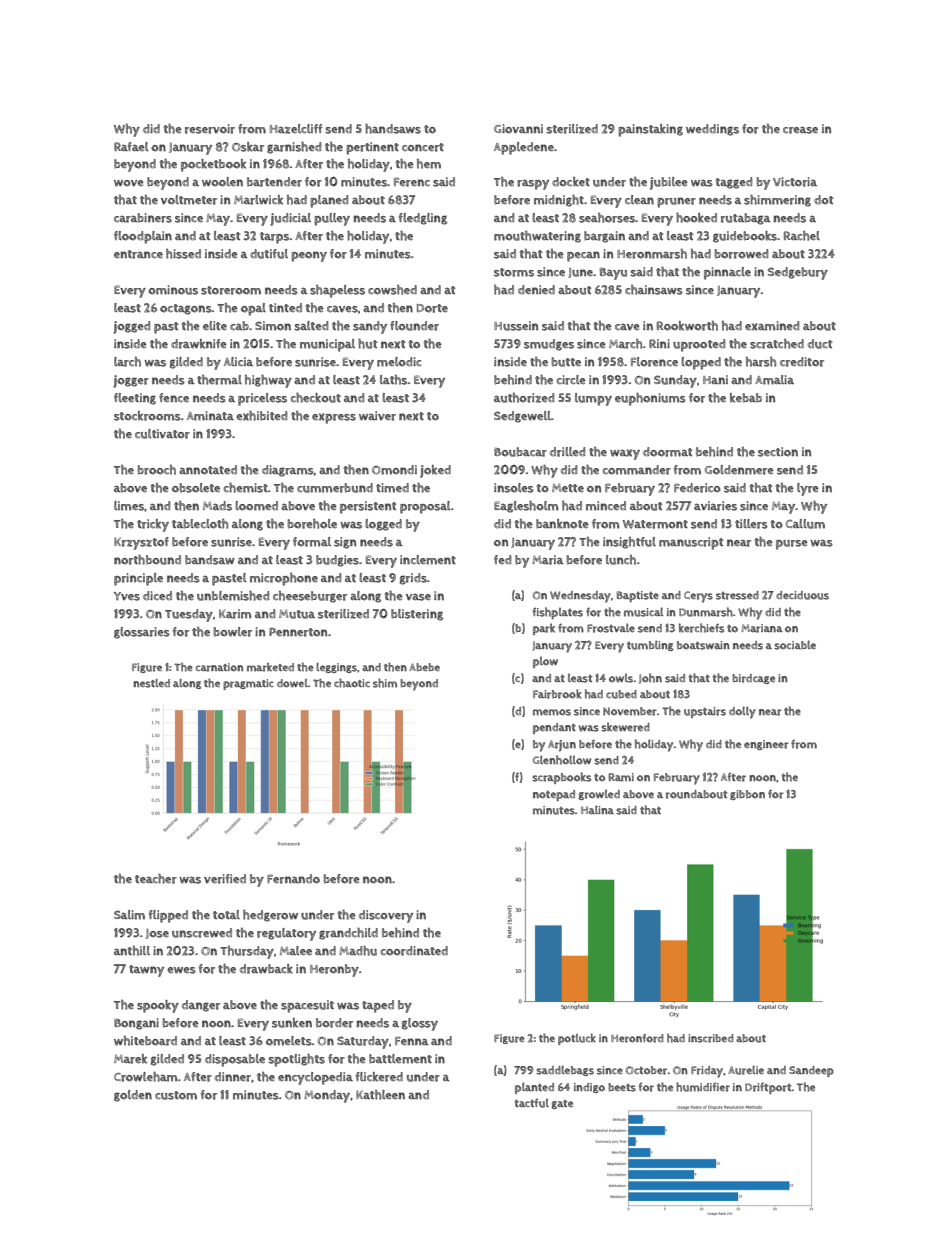 The width and height of the screenshot is (952, 1233). I want to click on crease, so click(800, 130).
